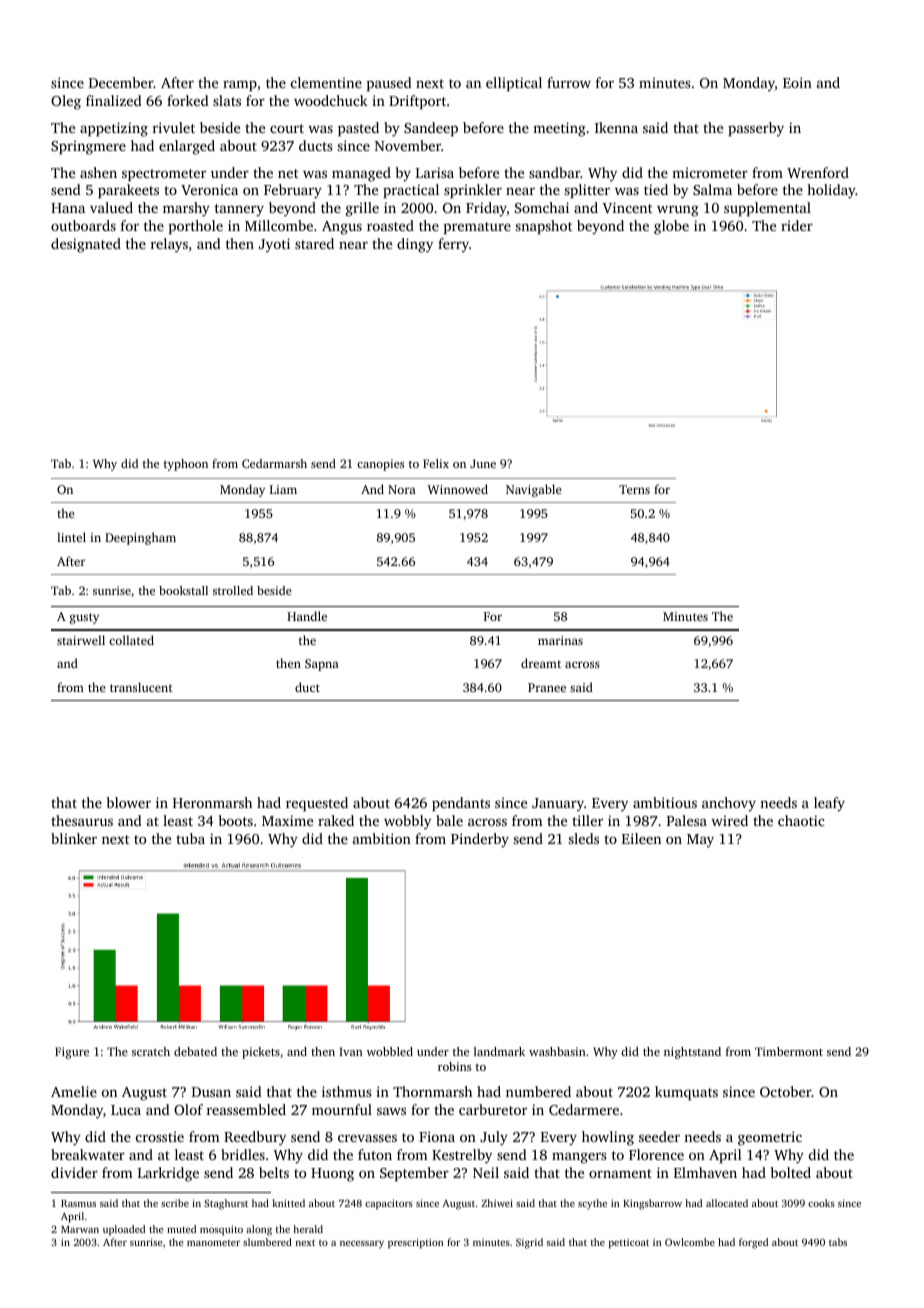 Image resolution: width=924 pixels, height=1308 pixels. I want to click on Sapna, so click(322, 665).
